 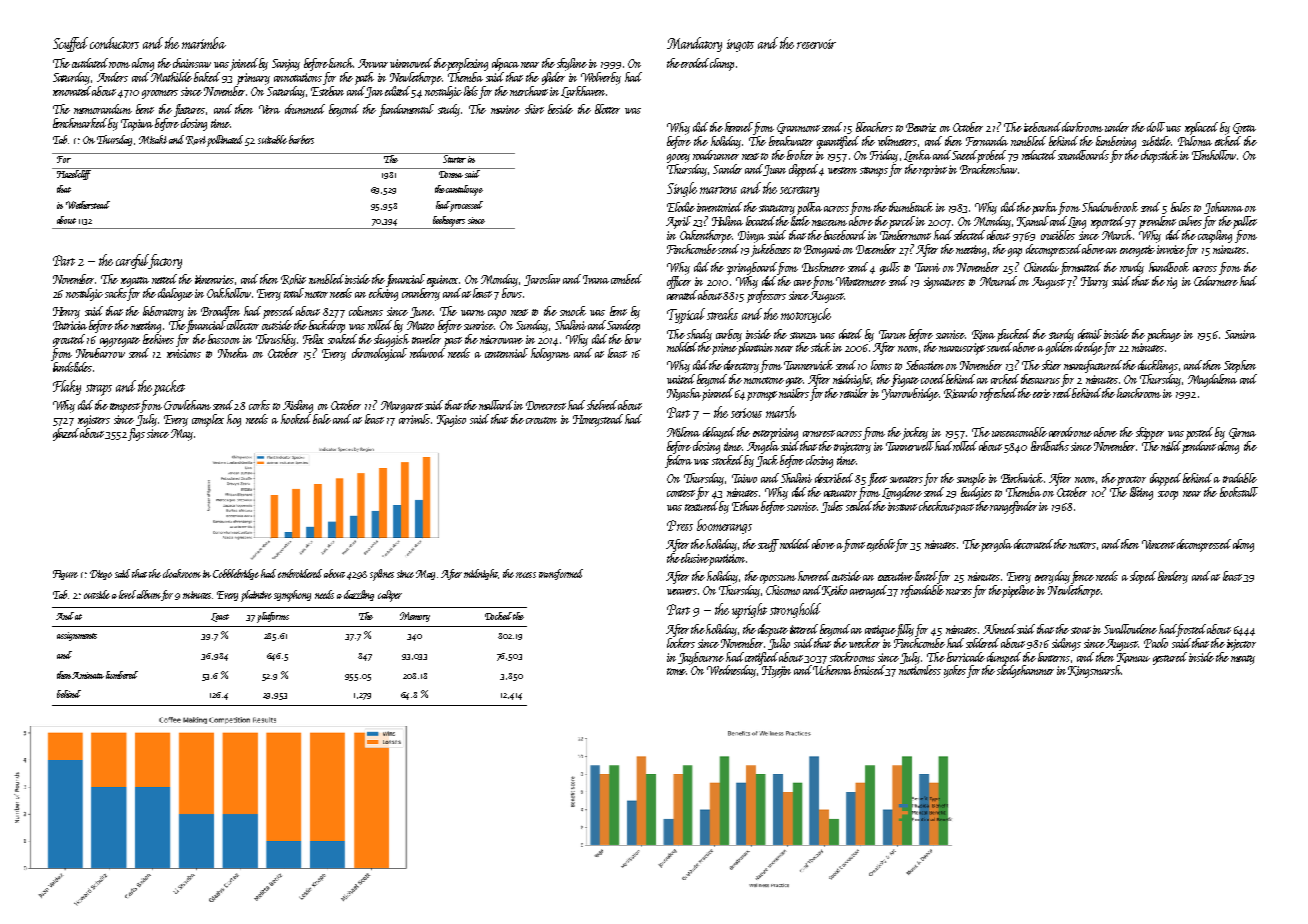 I want to click on lumbered, so click(x=122, y=675).
